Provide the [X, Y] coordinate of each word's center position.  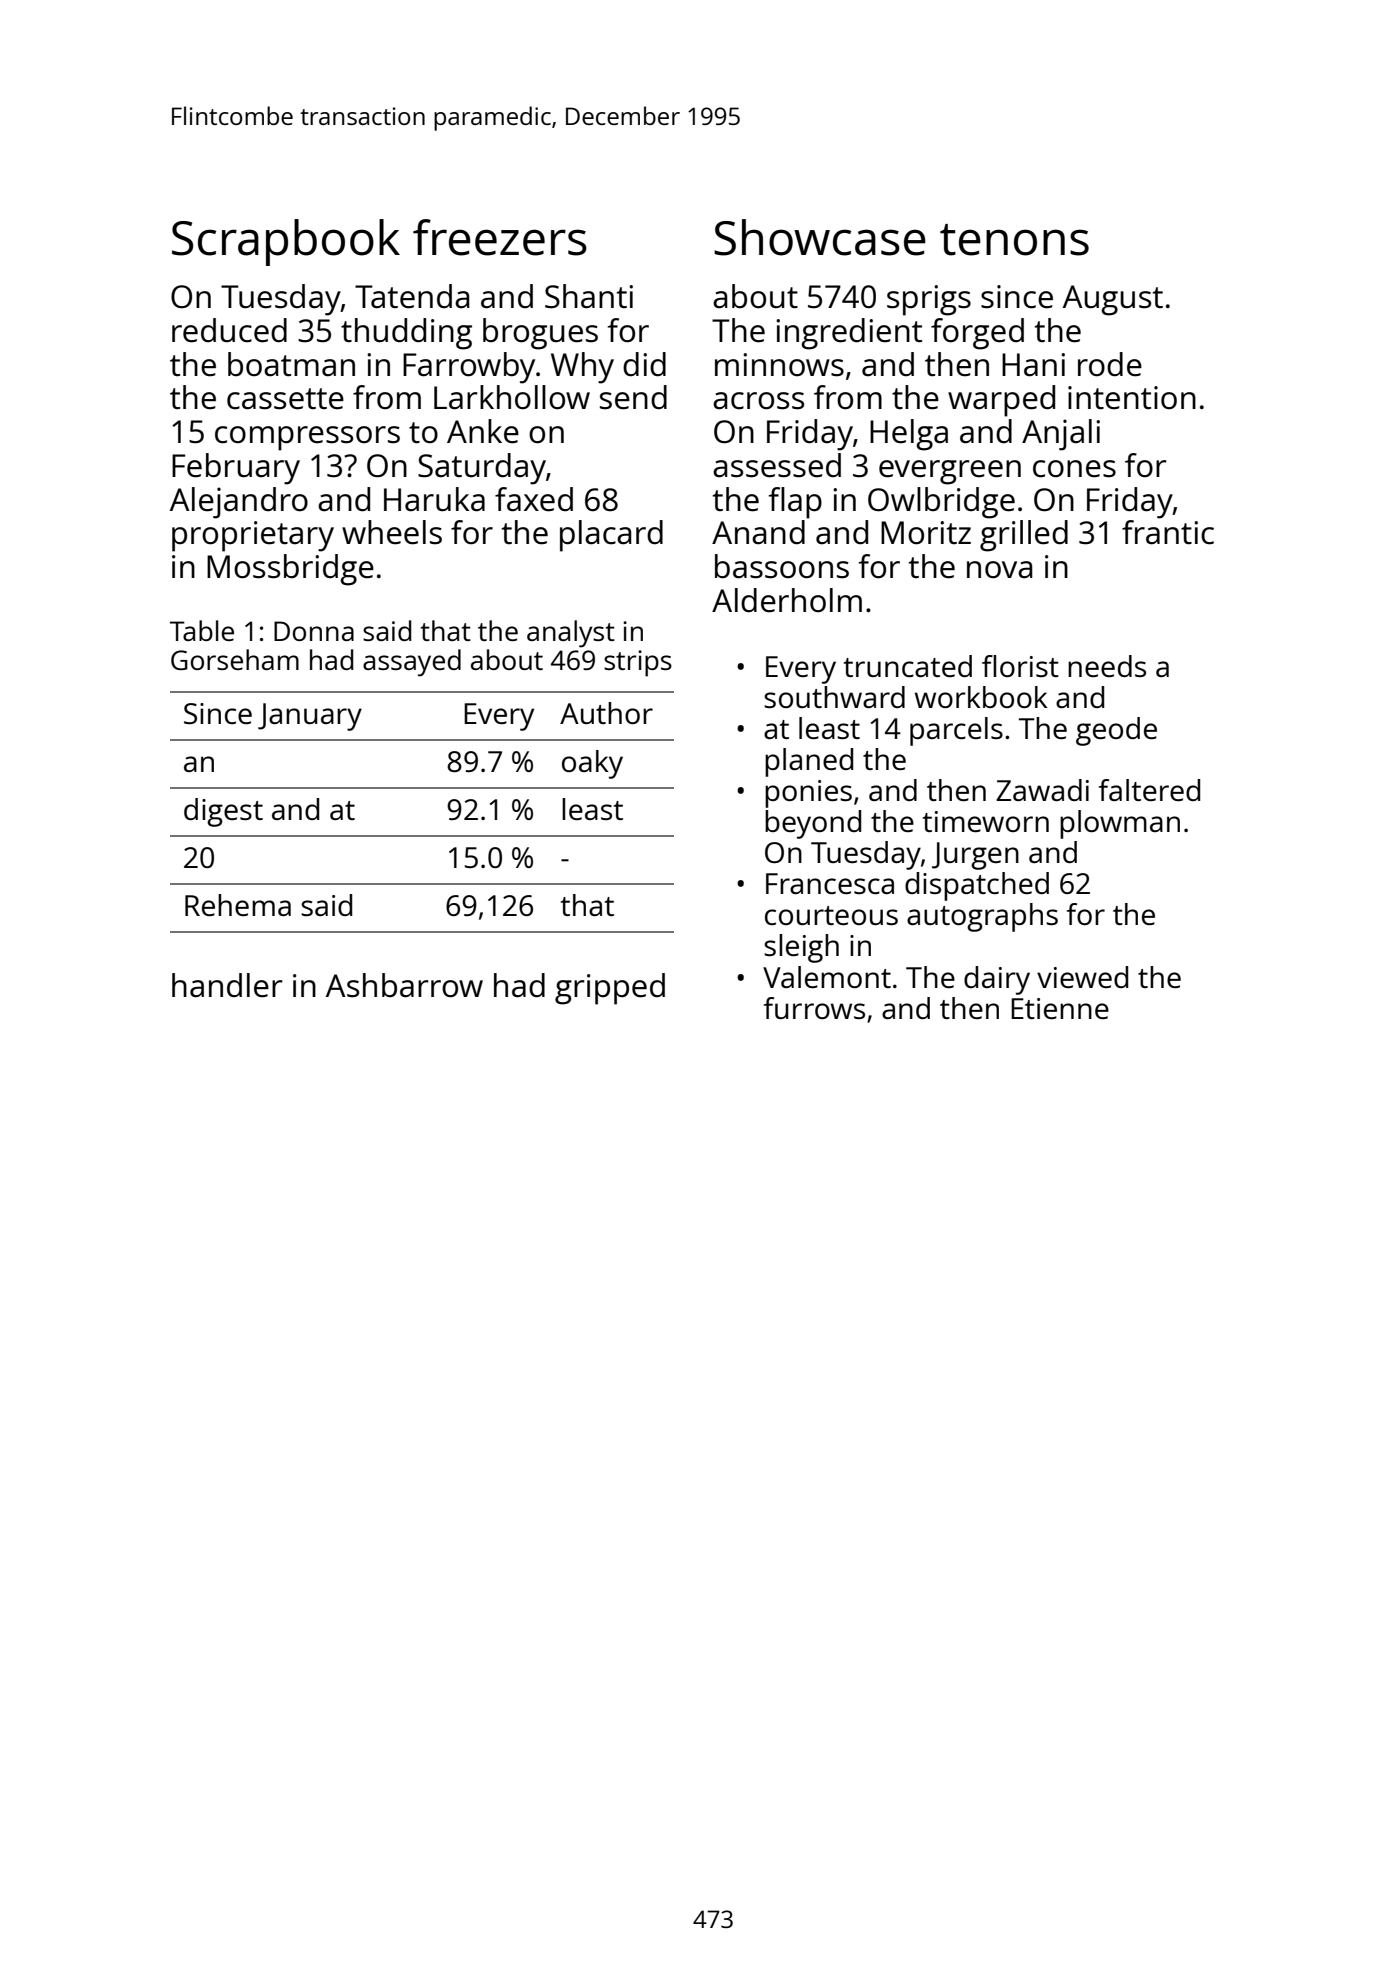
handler [227, 985]
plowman [1120, 824]
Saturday [482, 469]
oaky [592, 764]
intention [1132, 398]
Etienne [1060, 1008]
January [310, 717]
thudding [406, 334]
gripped [610, 989]
